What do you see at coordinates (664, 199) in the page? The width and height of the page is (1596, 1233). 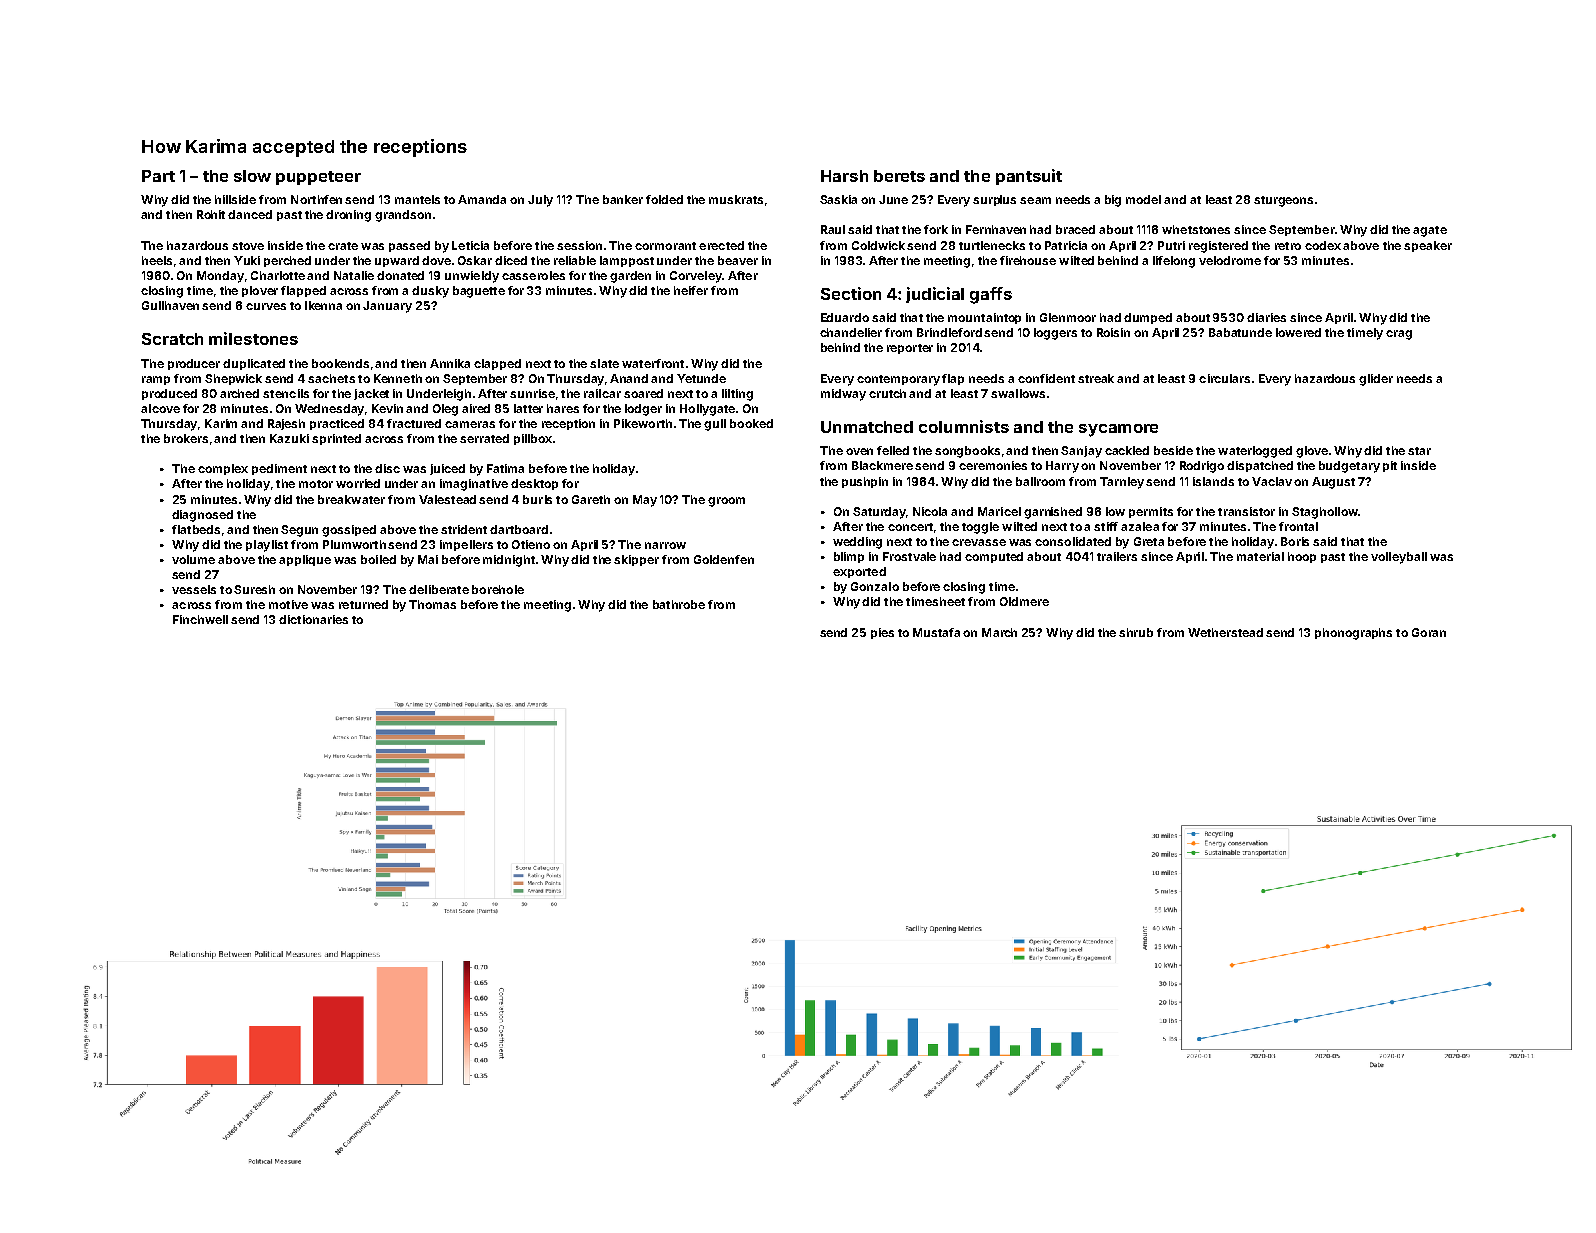 I see `folded` at bounding box center [664, 199].
